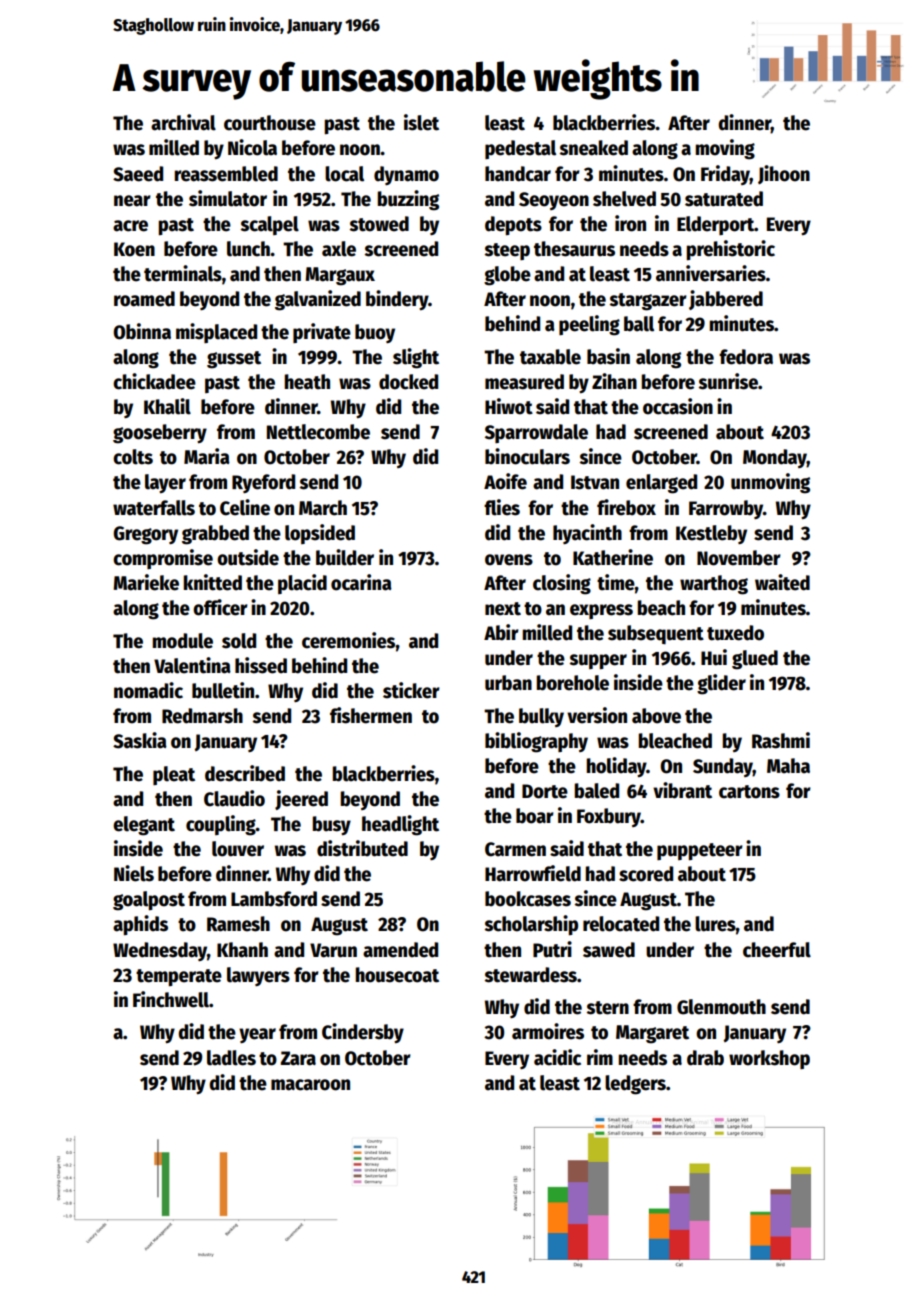  Describe the element at coordinates (784, 174) in the screenshot. I see `Jihoon` at that location.
